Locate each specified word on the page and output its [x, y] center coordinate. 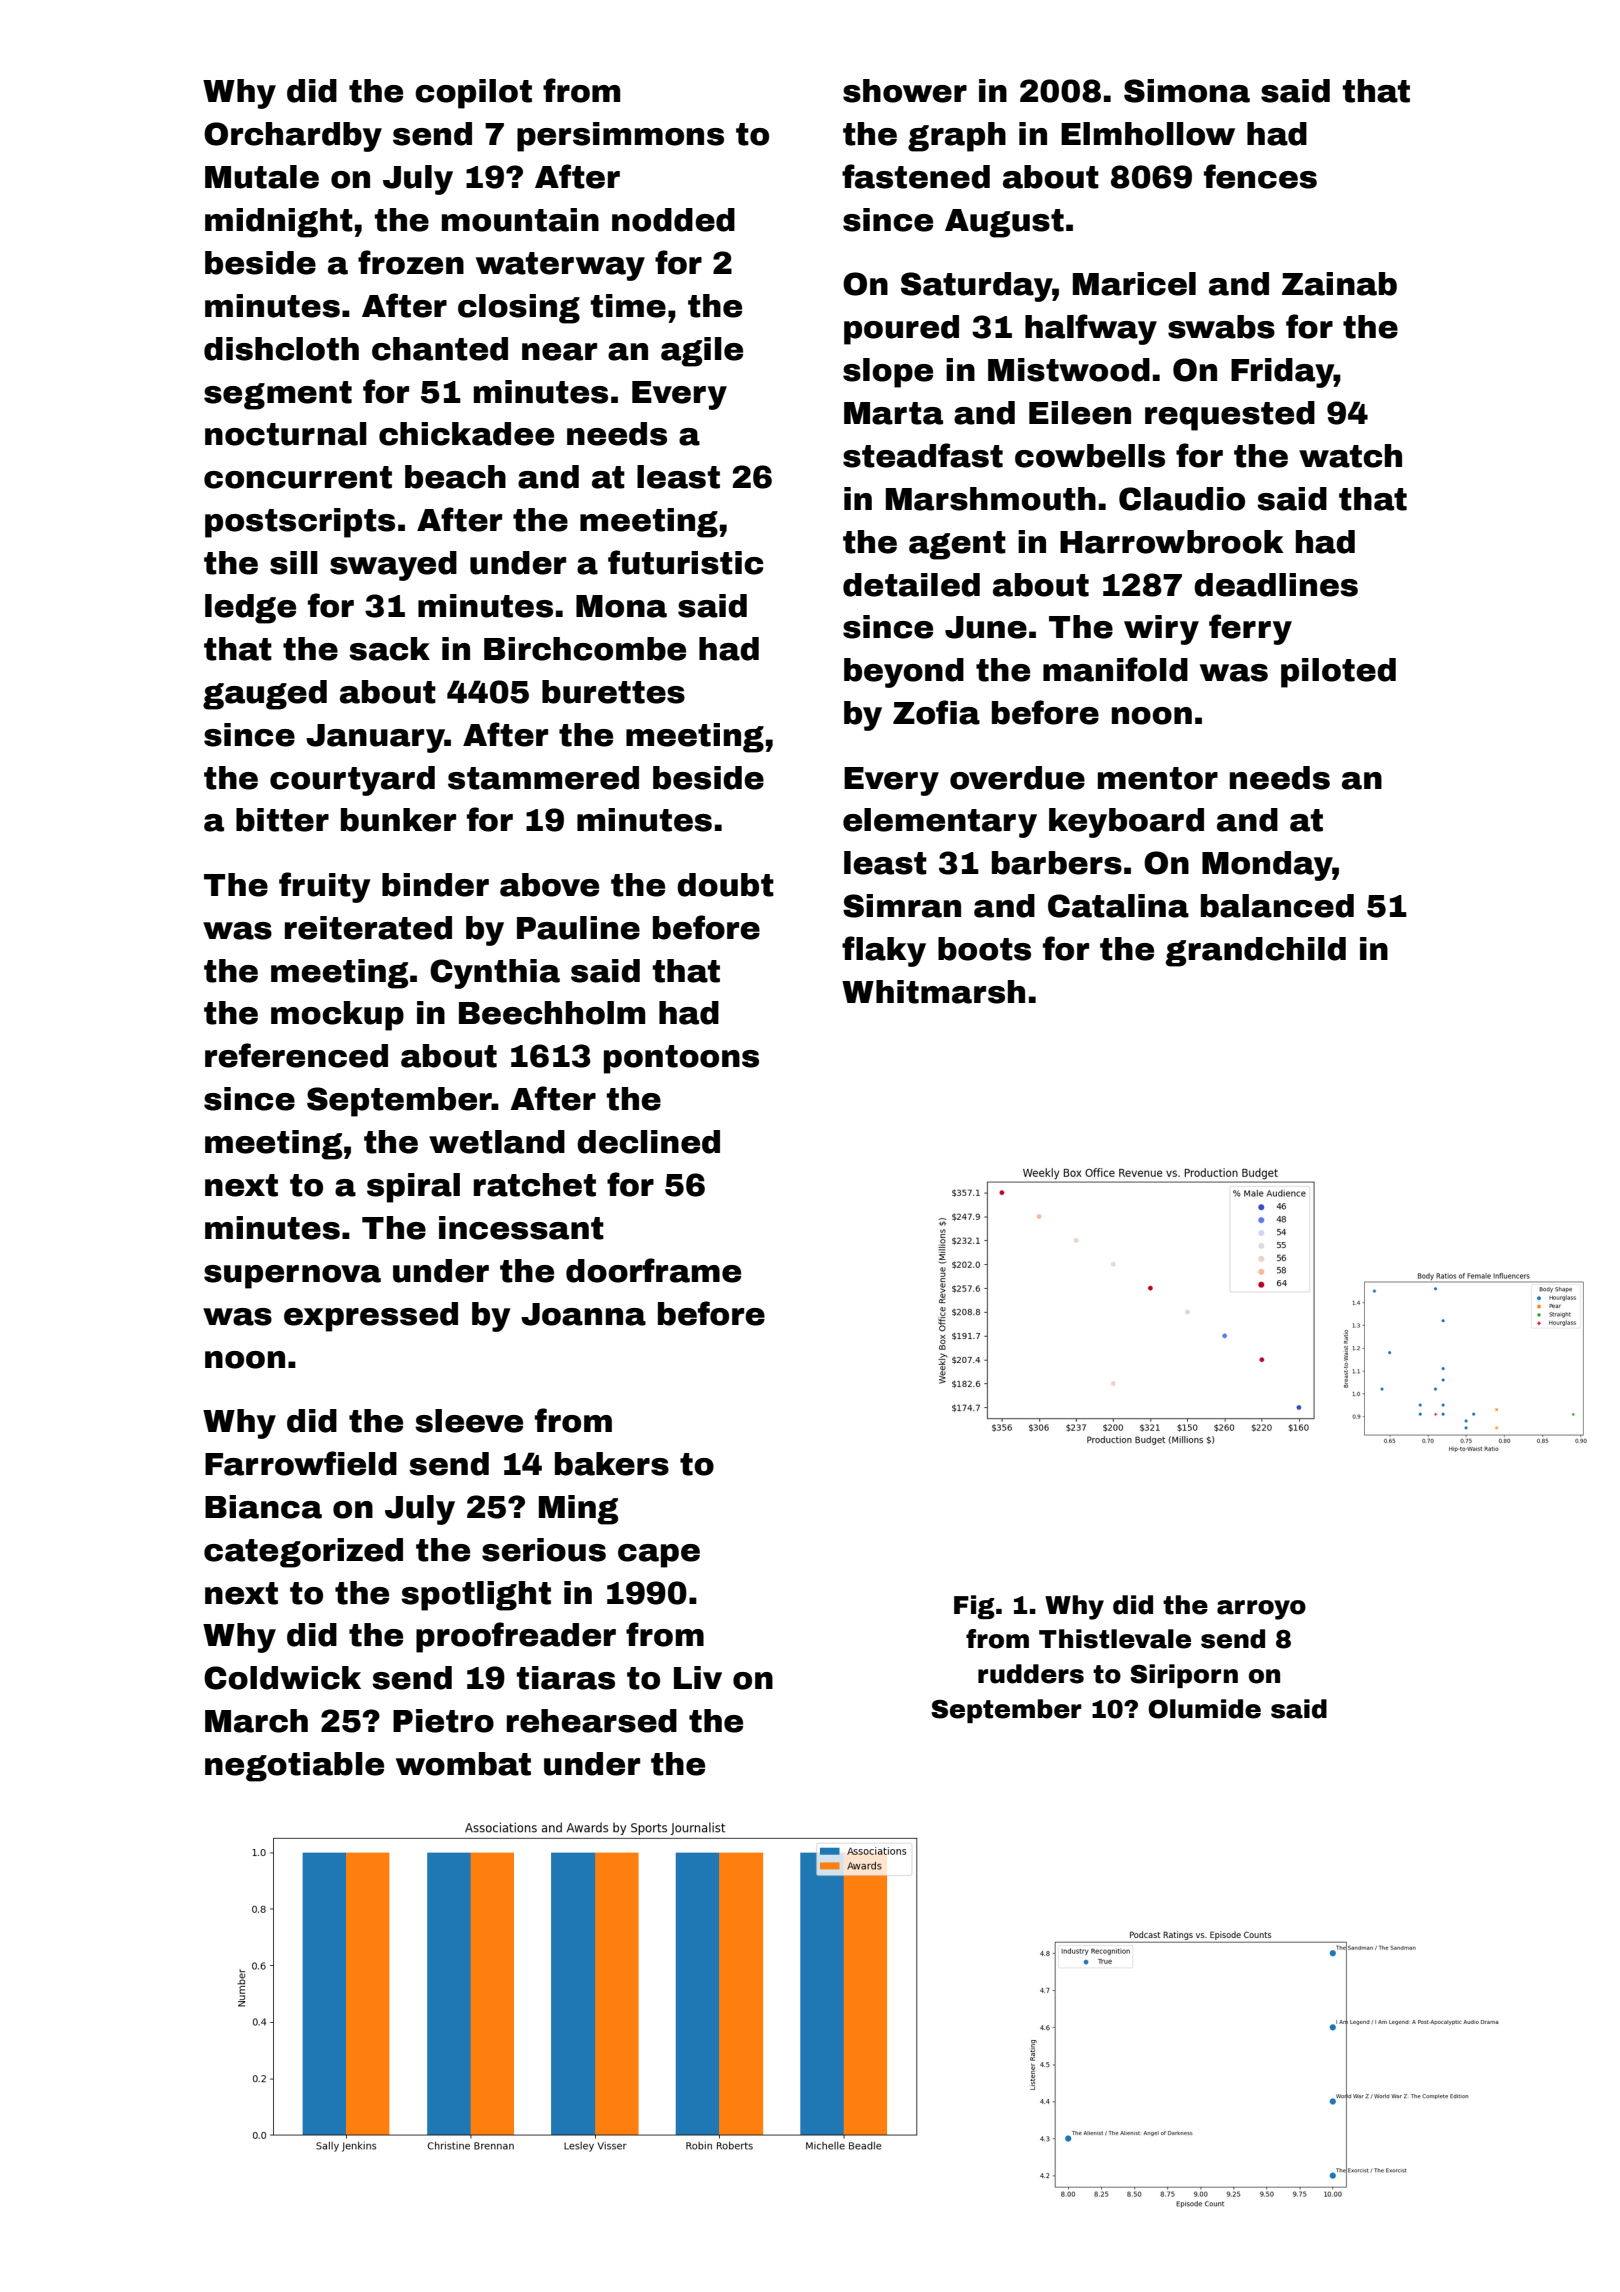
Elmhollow [1148, 134]
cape [659, 1556]
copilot [473, 94]
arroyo [1261, 1610]
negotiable [294, 1767]
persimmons [620, 137]
